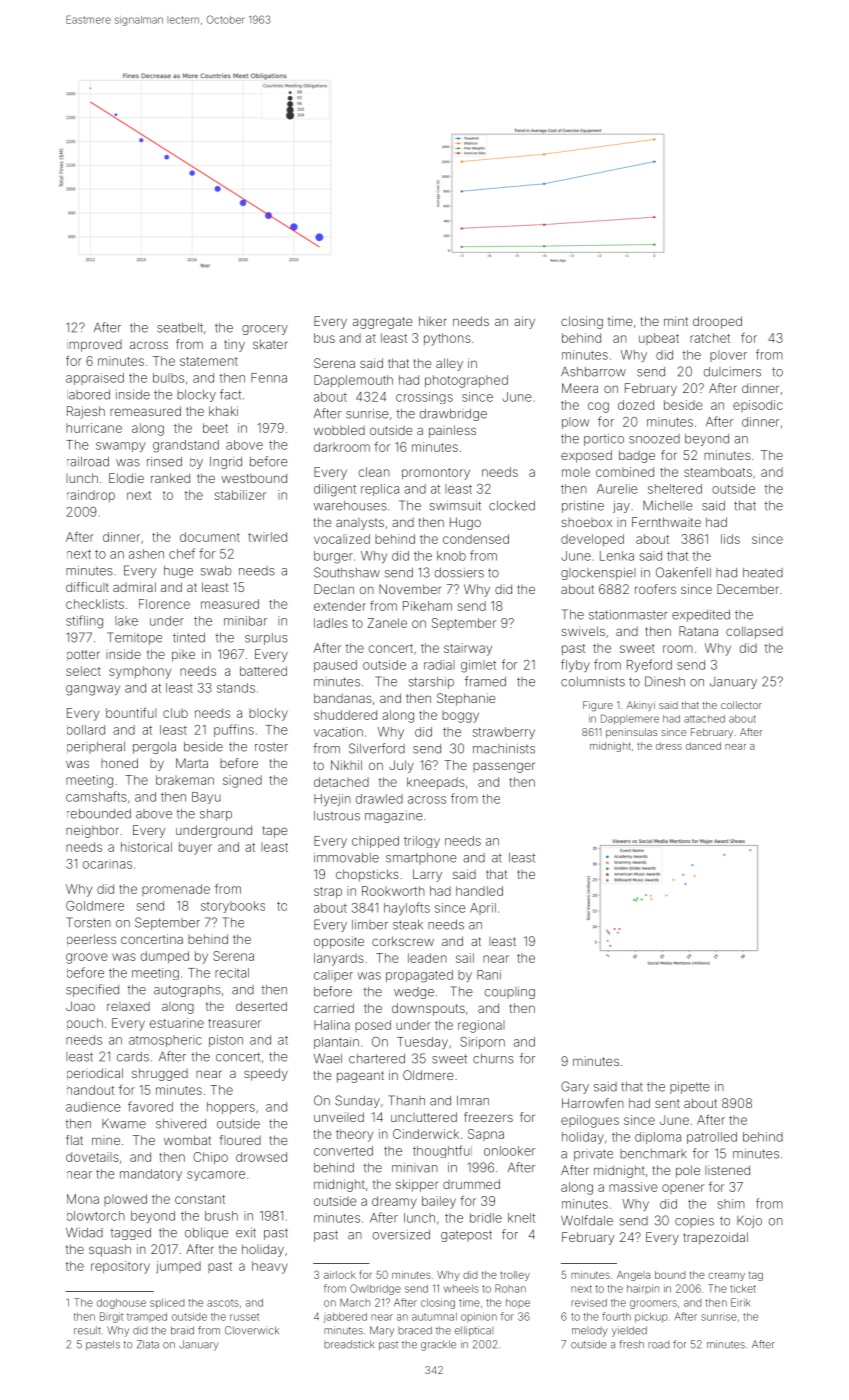 This screenshot has width=849, height=1400. What do you see at coordinates (438, 1345) in the screenshot?
I see `grackle` at bounding box center [438, 1345].
